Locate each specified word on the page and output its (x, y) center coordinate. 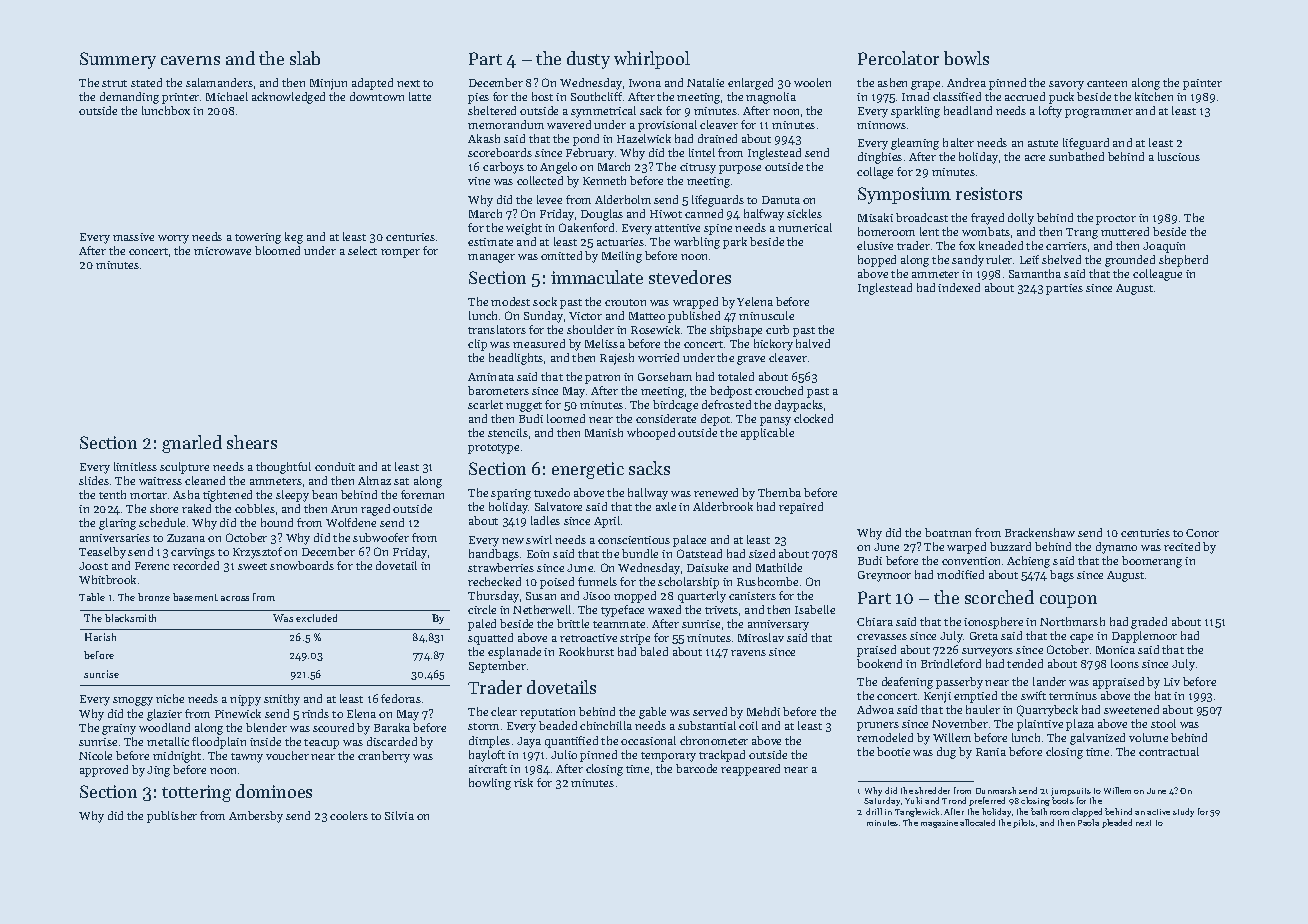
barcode (696, 768)
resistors (989, 193)
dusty (588, 60)
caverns (190, 60)
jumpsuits (1071, 792)
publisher (172, 817)
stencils (508, 432)
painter (1202, 84)
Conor (1202, 533)
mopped (635, 597)
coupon (1068, 601)
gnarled (192, 444)
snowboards (302, 565)
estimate (490, 242)
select (362, 250)
